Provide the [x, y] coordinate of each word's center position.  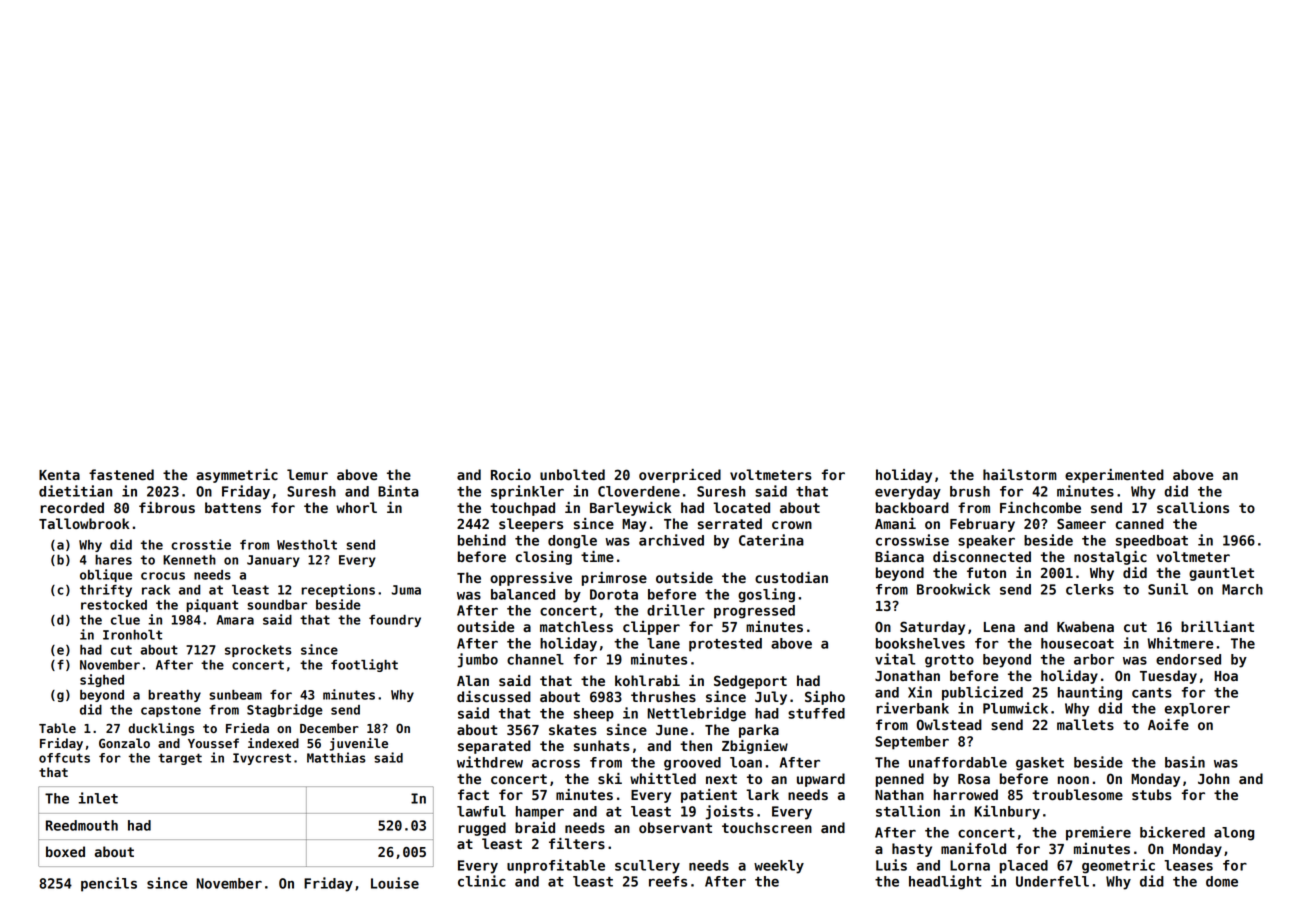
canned [1140, 523]
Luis [891, 865]
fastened [121, 474]
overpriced [680, 476]
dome [1222, 881]
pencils [109, 884]
